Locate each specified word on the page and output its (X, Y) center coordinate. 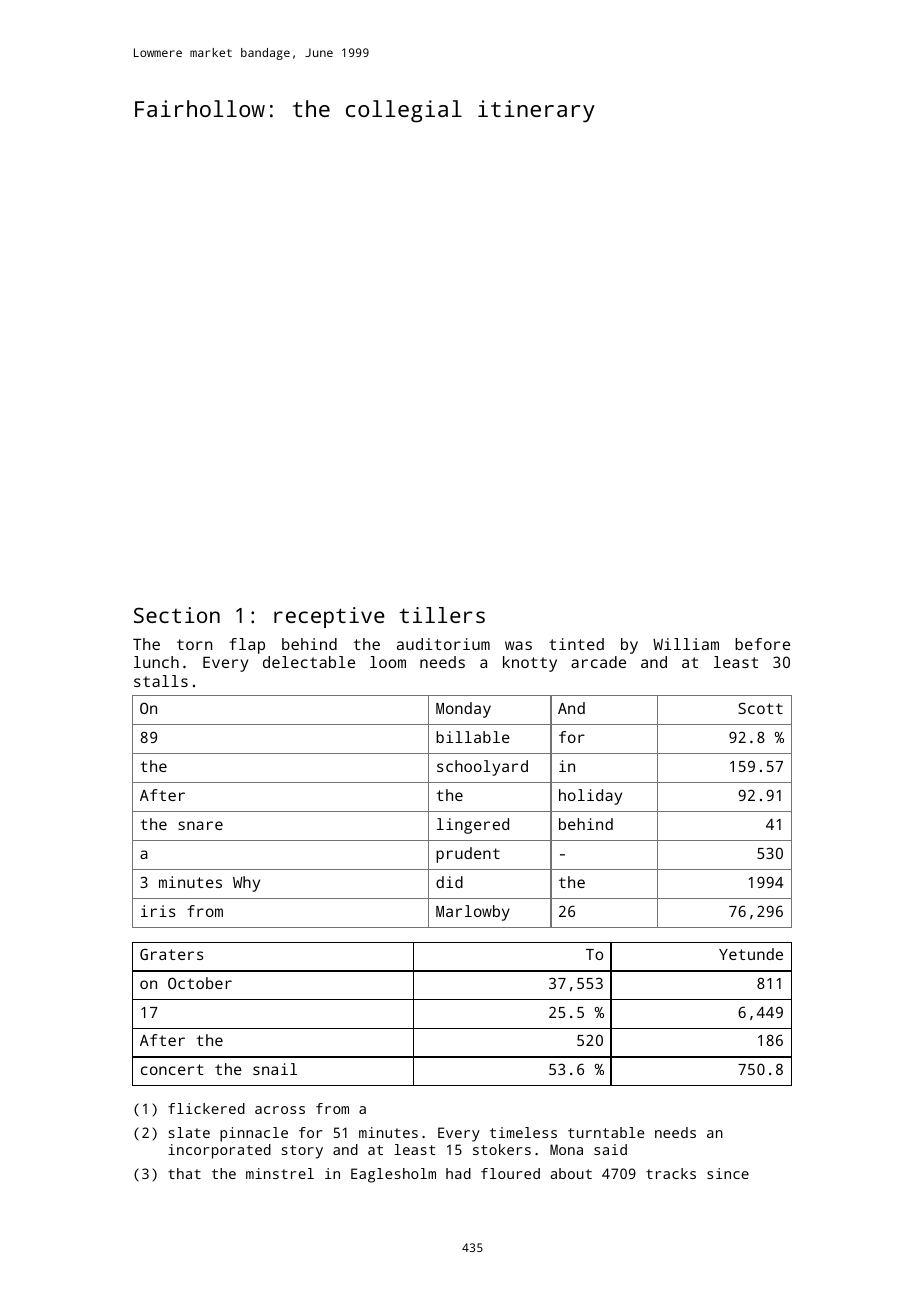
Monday (463, 710)
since (728, 1173)
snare (200, 825)
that (184, 1173)
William (686, 644)
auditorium (443, 644)
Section (177, 615)
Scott (760, 708)
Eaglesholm (393, 1175)
